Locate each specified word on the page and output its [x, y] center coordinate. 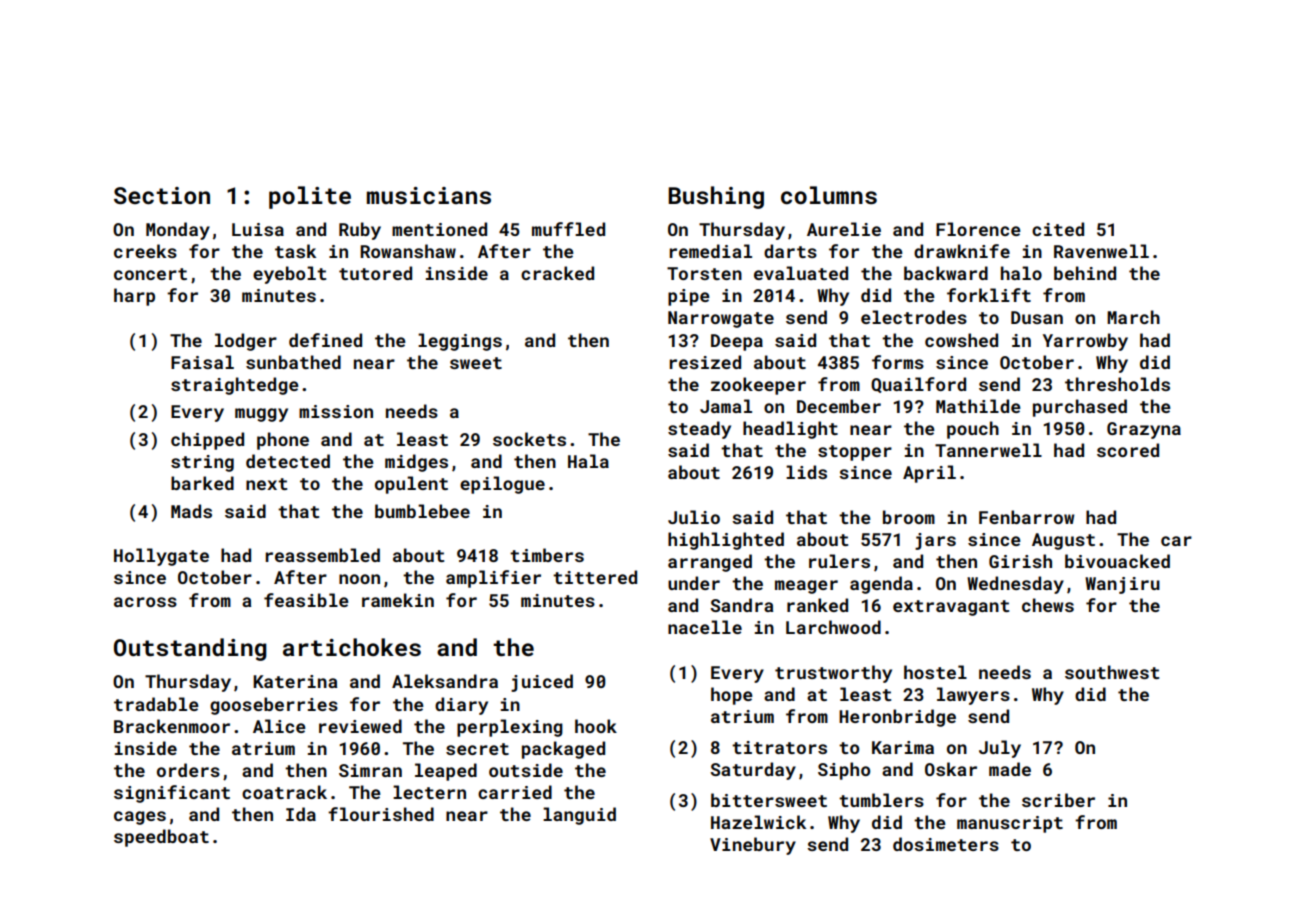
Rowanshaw [408, 251]
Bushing [716, 197]
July [1000, 749]
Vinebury [753, 846]
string [202, 463]
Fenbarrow [1026, 517]
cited [1058, 229]
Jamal [726, 406]
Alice [279, 726]
